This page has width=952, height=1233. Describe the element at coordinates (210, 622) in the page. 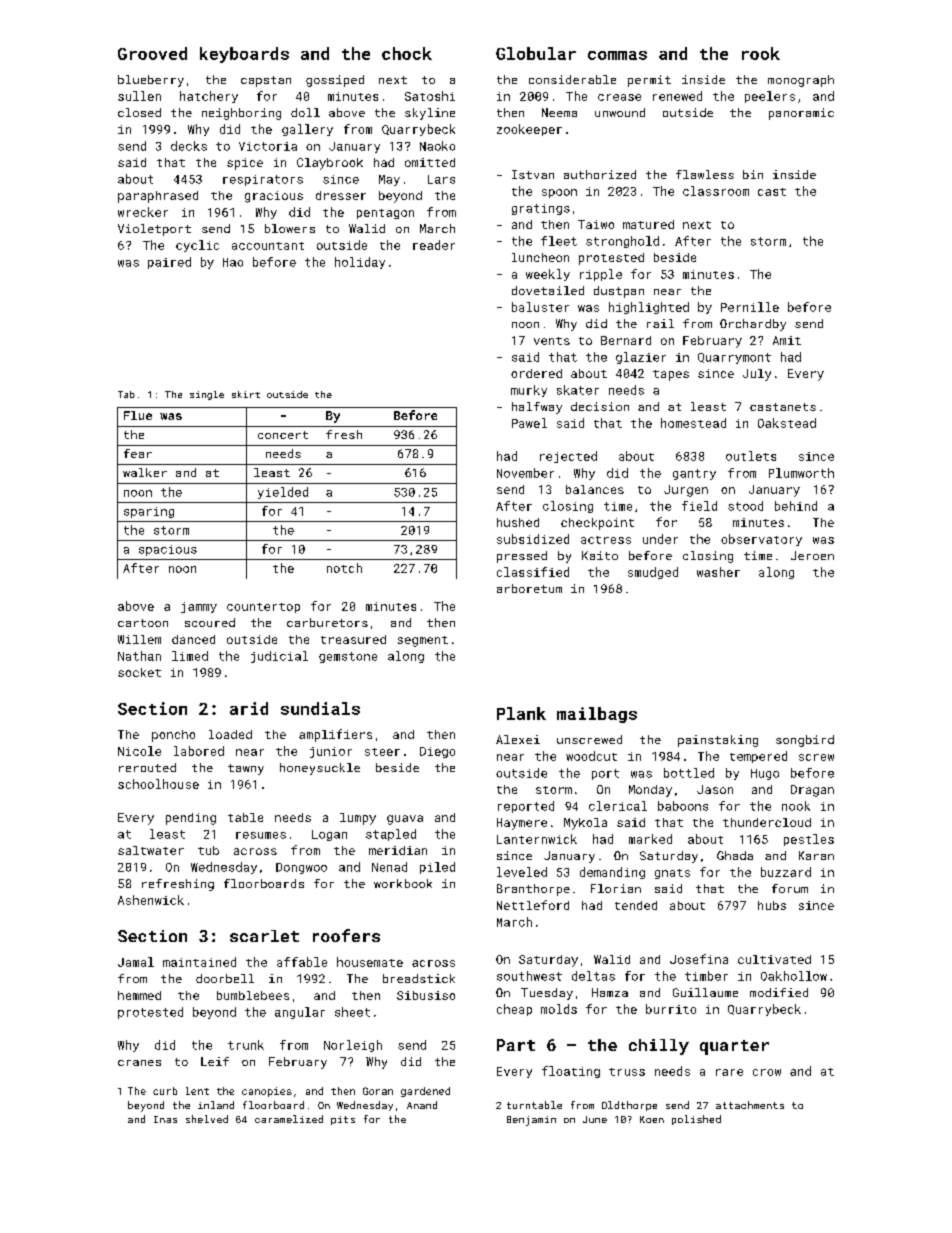

I see `scoured` at that location.
